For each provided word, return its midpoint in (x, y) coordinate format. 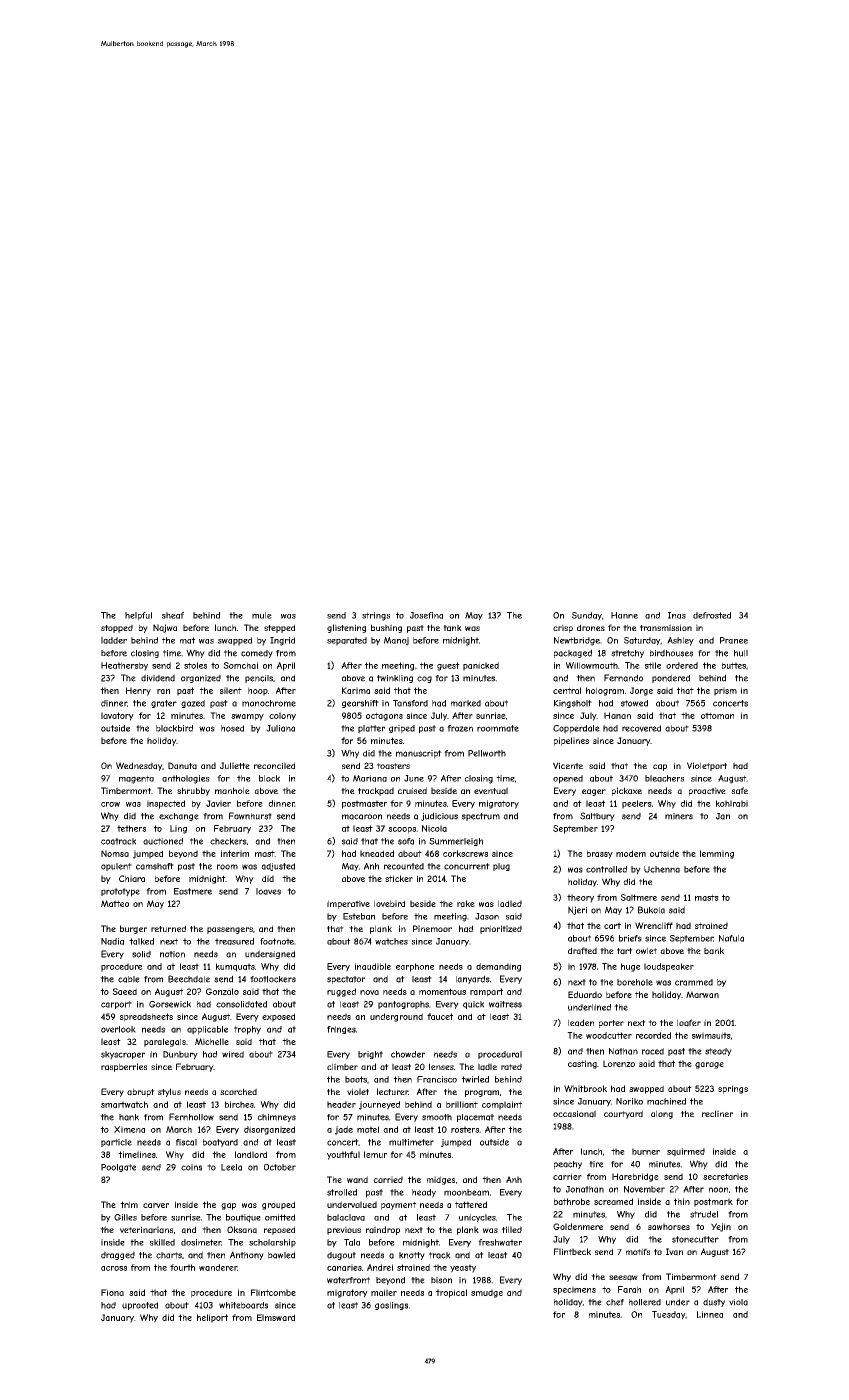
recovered (641, 728)
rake (466, 903)
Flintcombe (273, 1292)
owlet (646, 950)
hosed (232, 728)
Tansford (410, 703)
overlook (118, 1029)
